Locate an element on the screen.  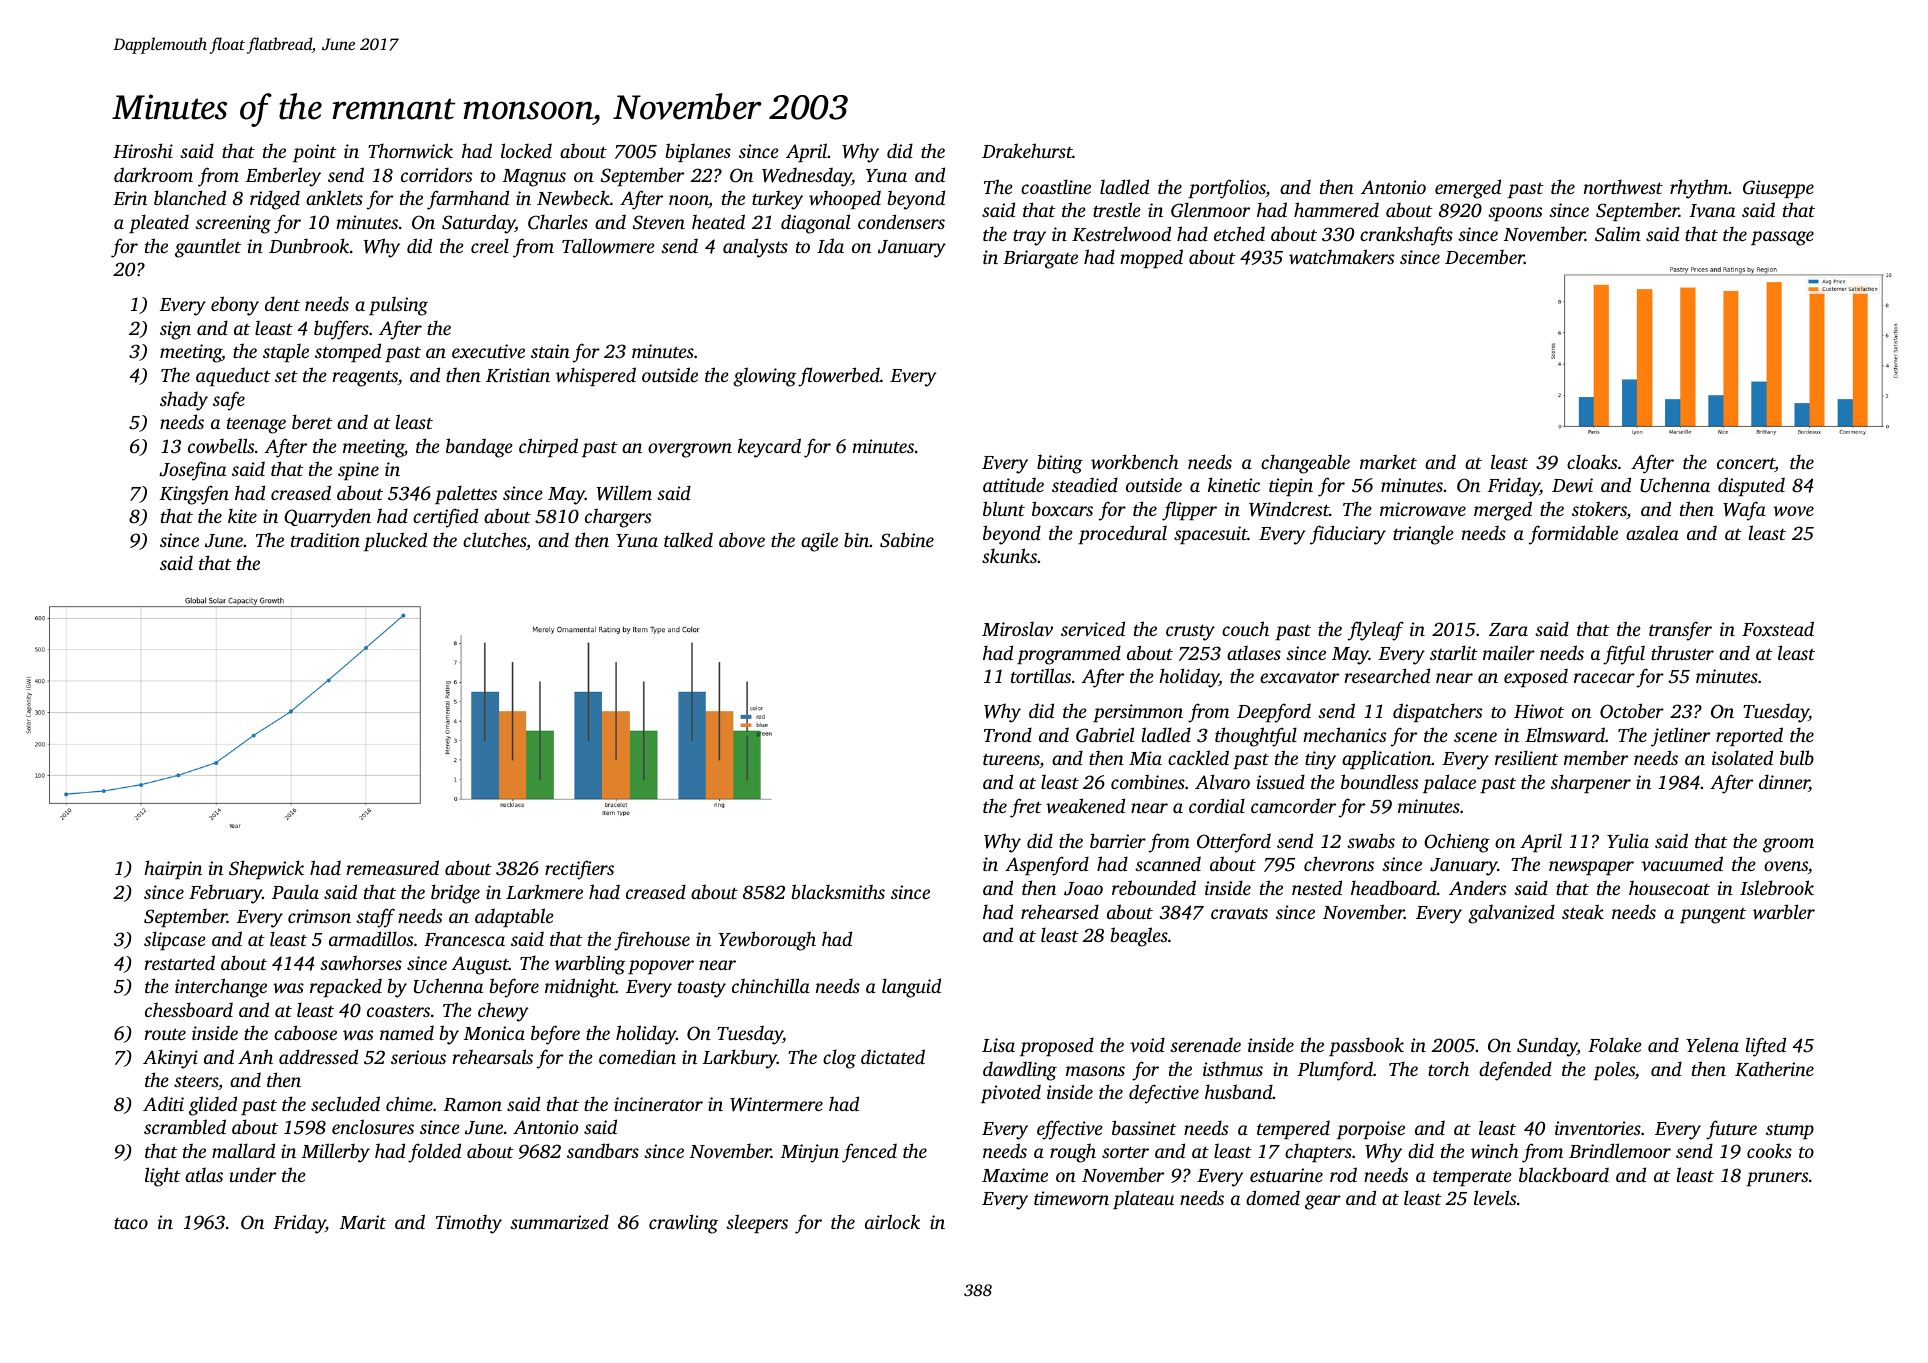
kite is located at coordinates (242, 515).
